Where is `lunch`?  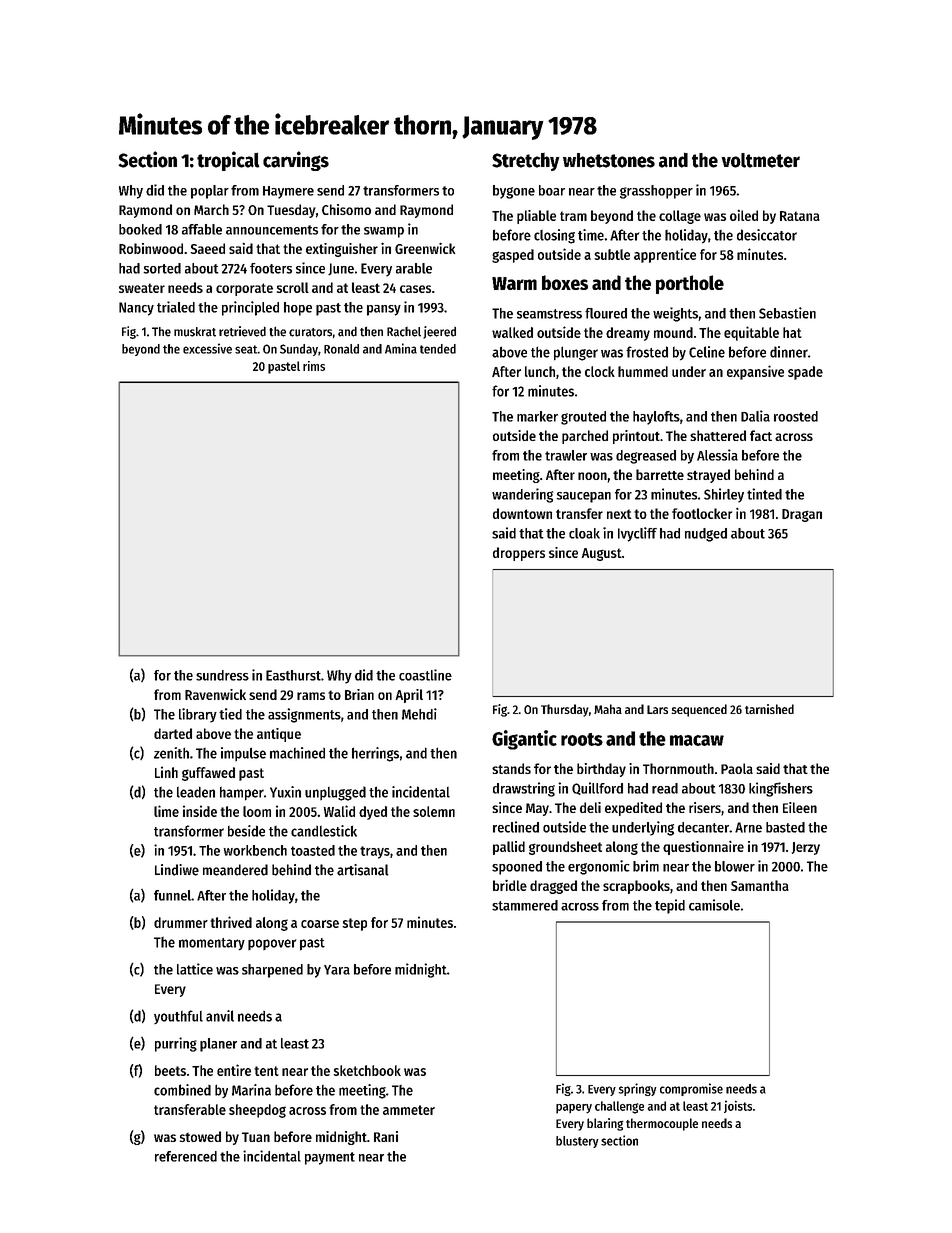
lunch is located at coordinates (540, 371).
